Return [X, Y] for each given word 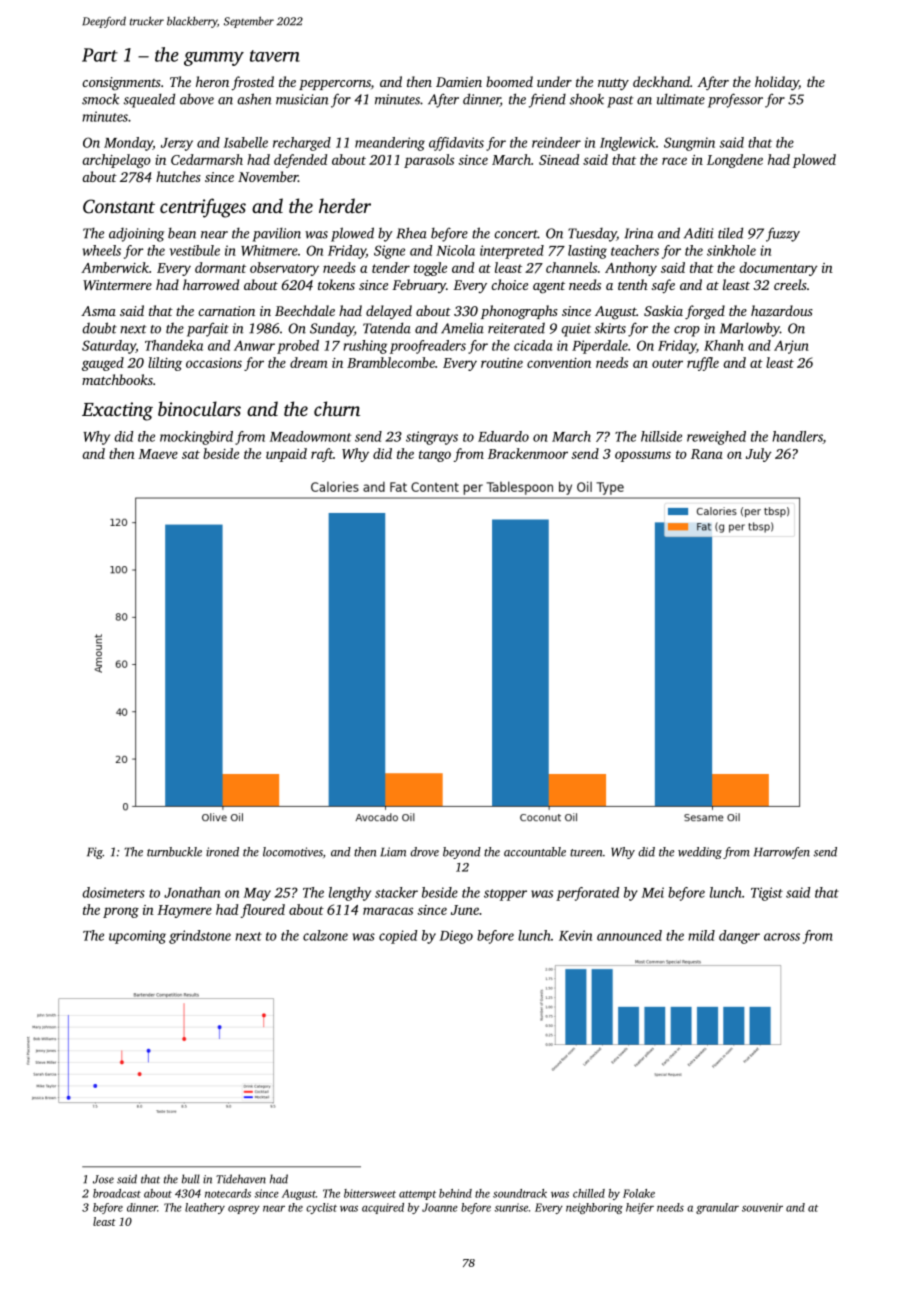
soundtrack [520, 1193]
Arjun [791, 347]
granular [717, 1208]
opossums [643, 456]
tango [435, 456]
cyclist [321, 1208]
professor [735, 100]
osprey [244, 1209]
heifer [640, 1208]
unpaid [286, 455]
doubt [99, 328]
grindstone [200, 937]
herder [345, 205]
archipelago [116, 161]
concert [516, 234]
